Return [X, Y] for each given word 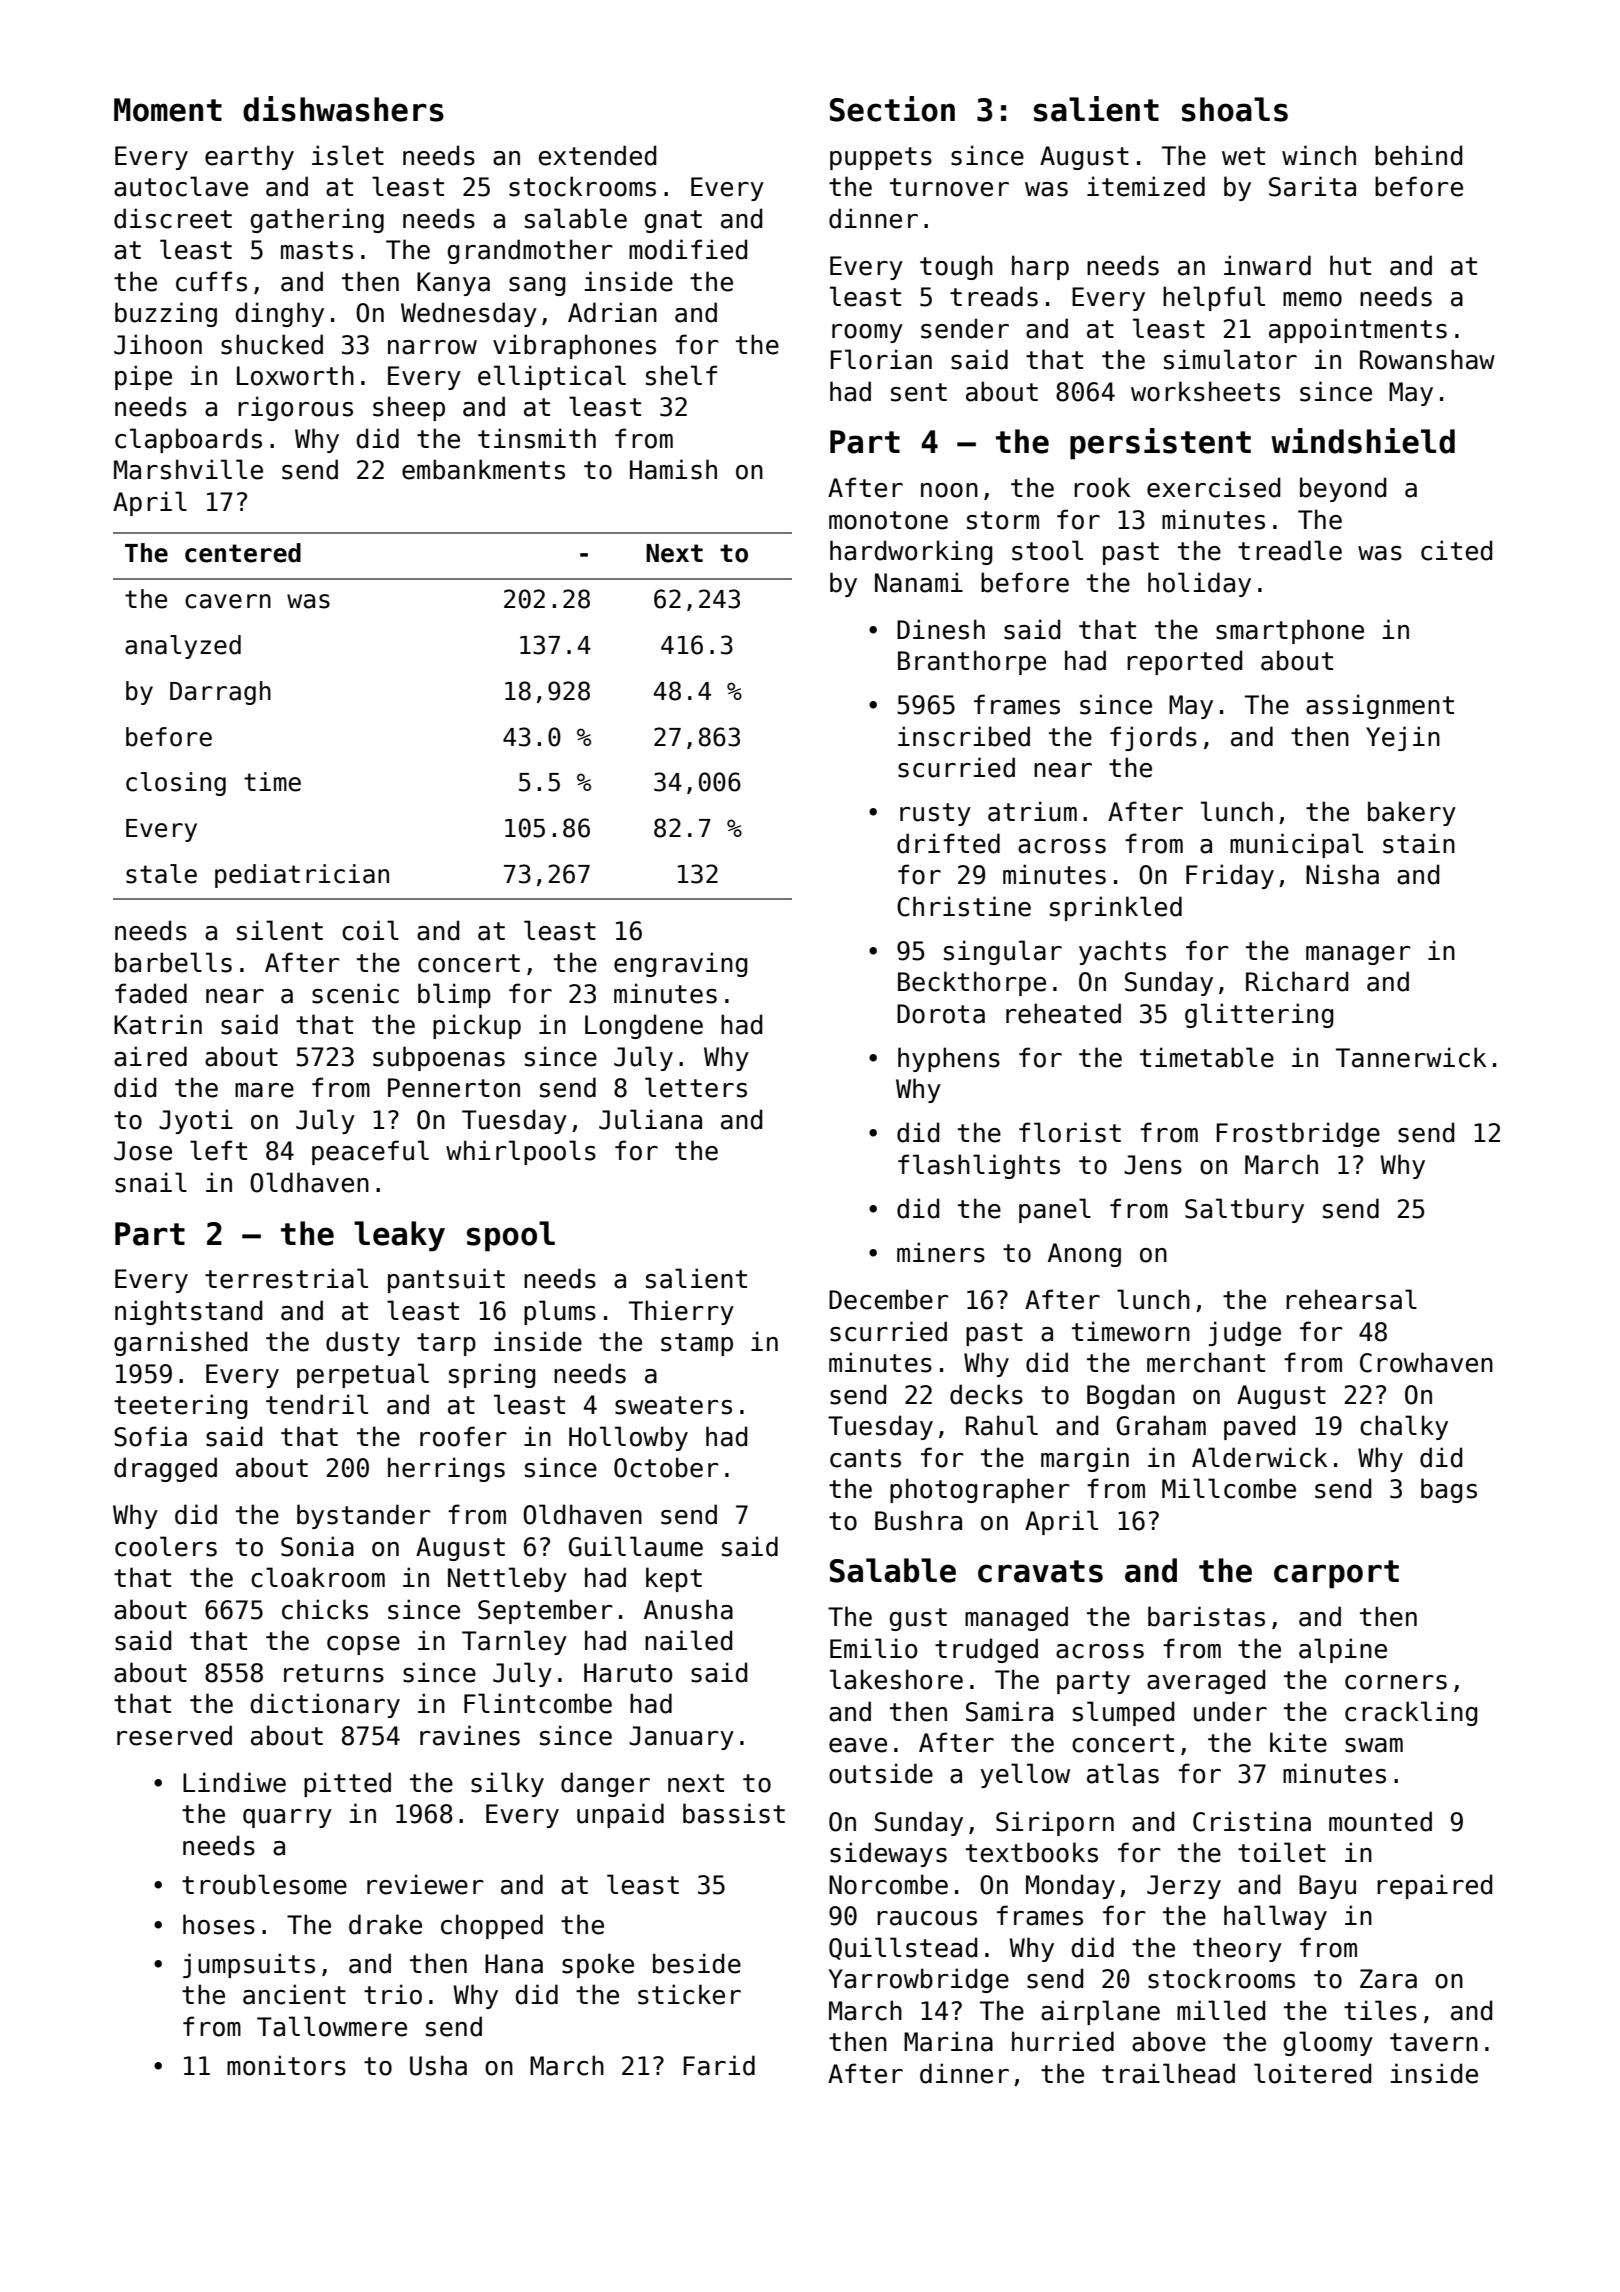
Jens [1153, 1165]
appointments [1358, 330]
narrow [432, 347]
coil [370, 930]
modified [688, 249]
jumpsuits [249, 1965]
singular [1003, 952]
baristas [1206, 1616]
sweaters [673, 1405]
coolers [166, 1546]
